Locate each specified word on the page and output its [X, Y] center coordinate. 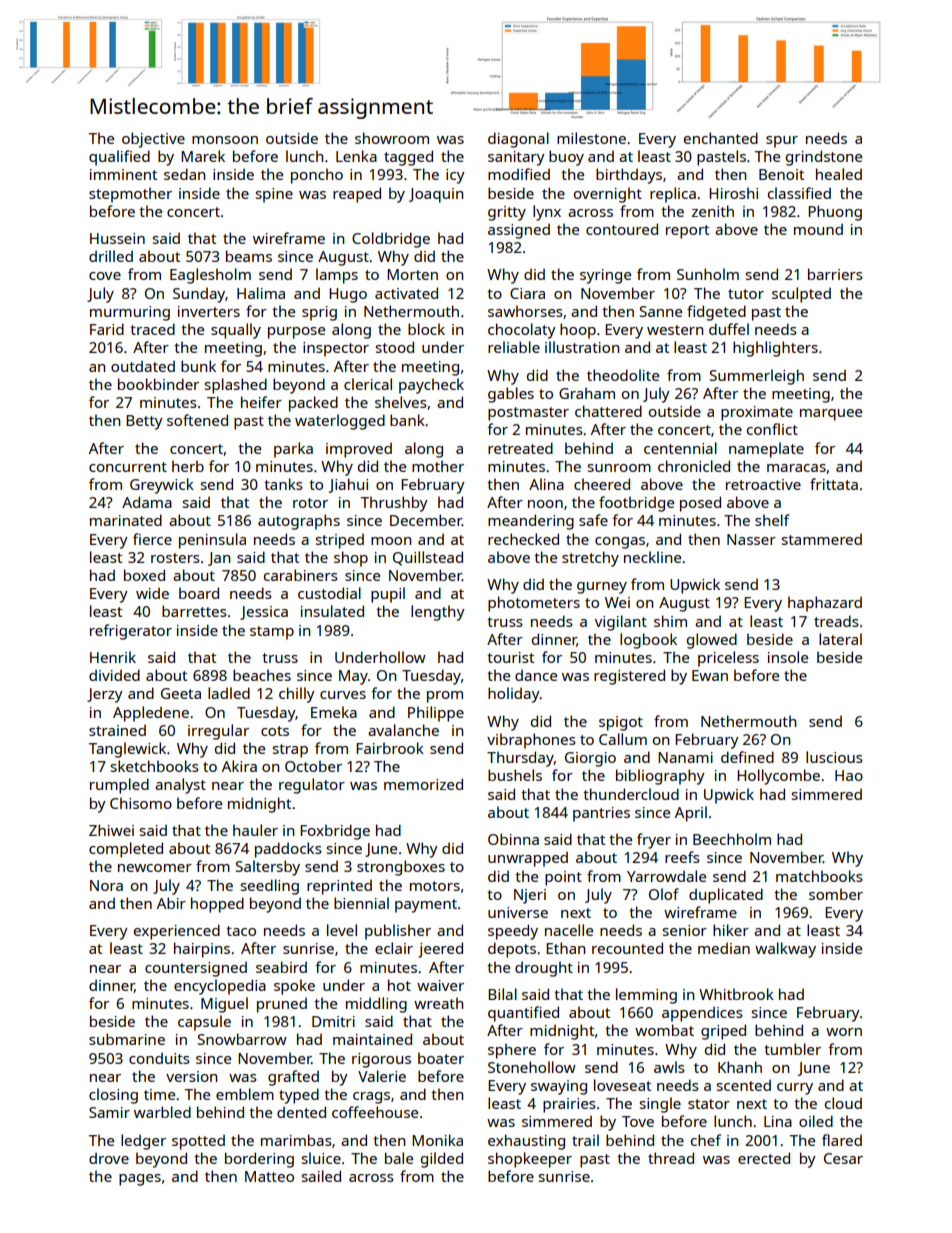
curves [343, 695]
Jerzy [105, 695]
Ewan [710, 675]
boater [441, 1058]
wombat [664, 1030]
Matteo [269, 1176]
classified [799, 193]
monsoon [225, 140]
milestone [591, 138]
